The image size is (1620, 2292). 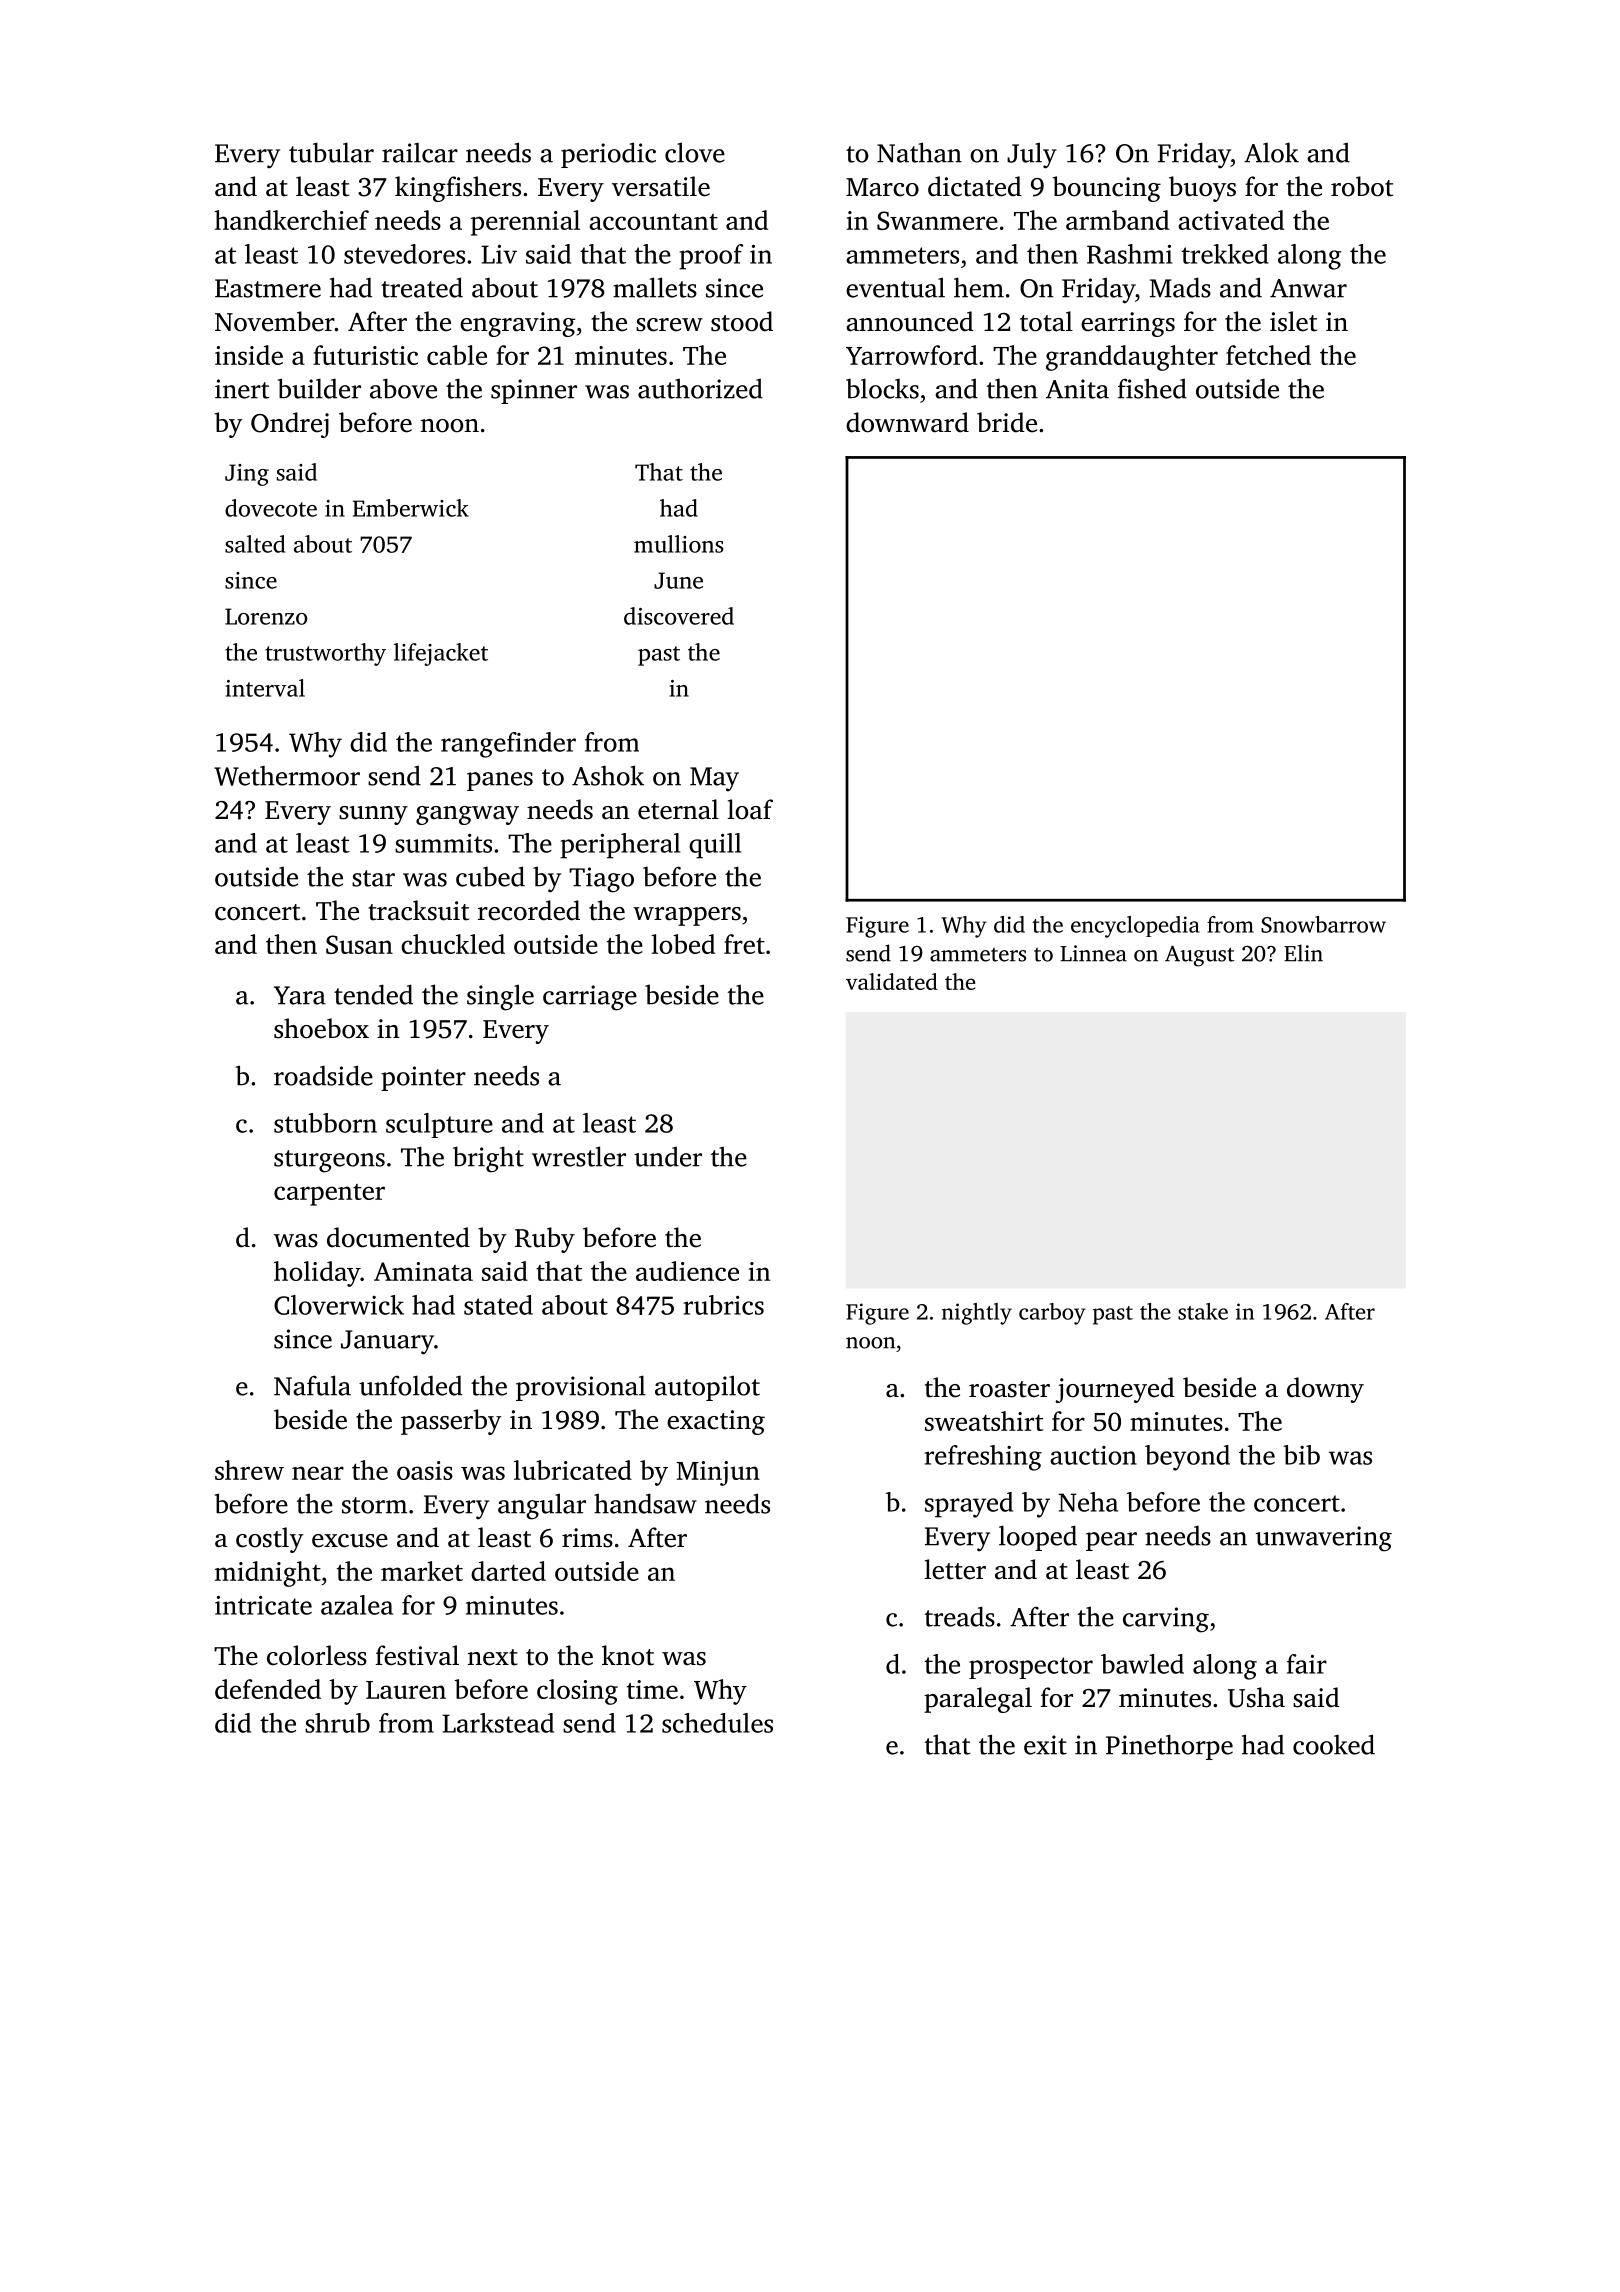 I want to click on Alok, so click(x=1271, y=152).
